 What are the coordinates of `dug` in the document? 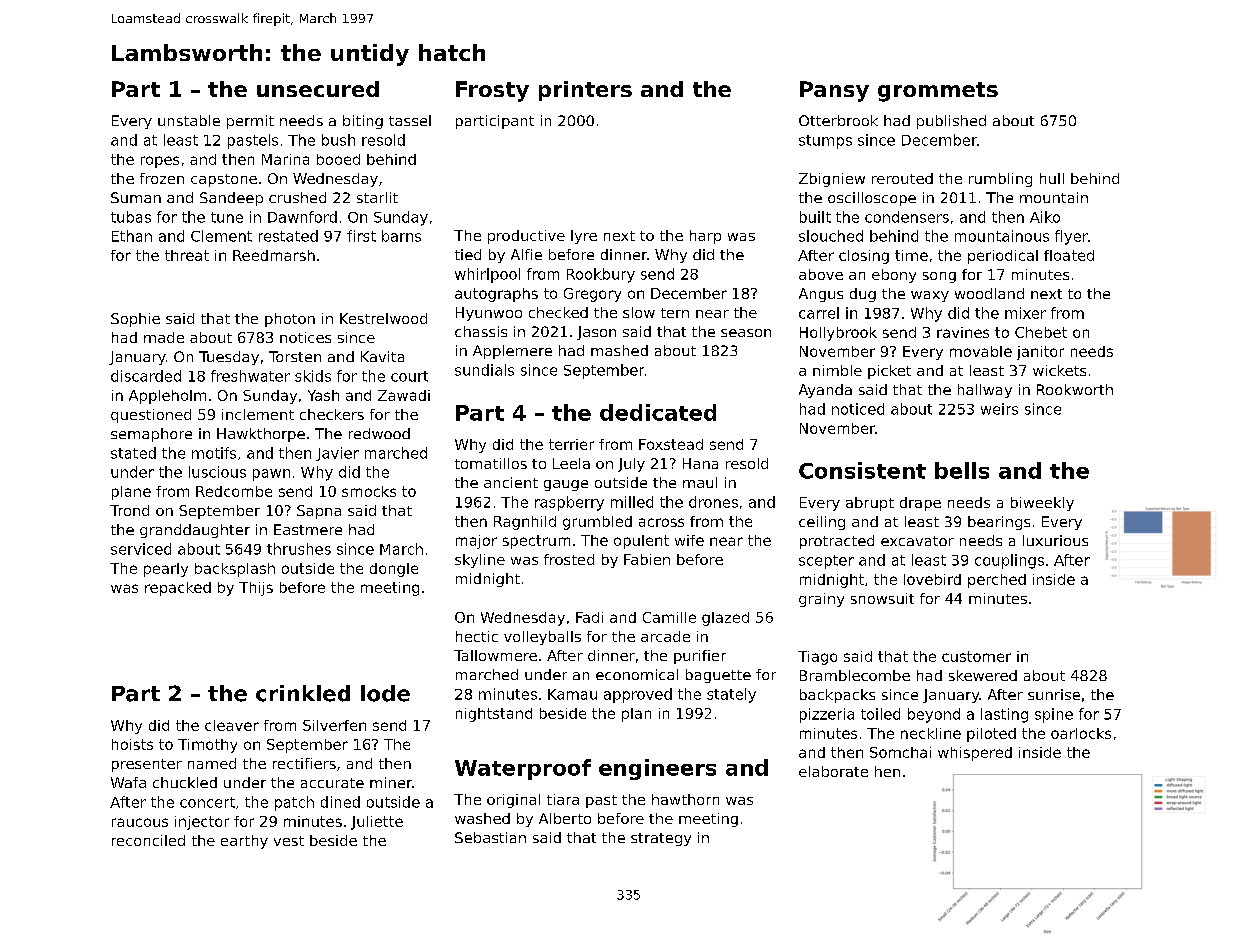 It's located at (863, 295).
